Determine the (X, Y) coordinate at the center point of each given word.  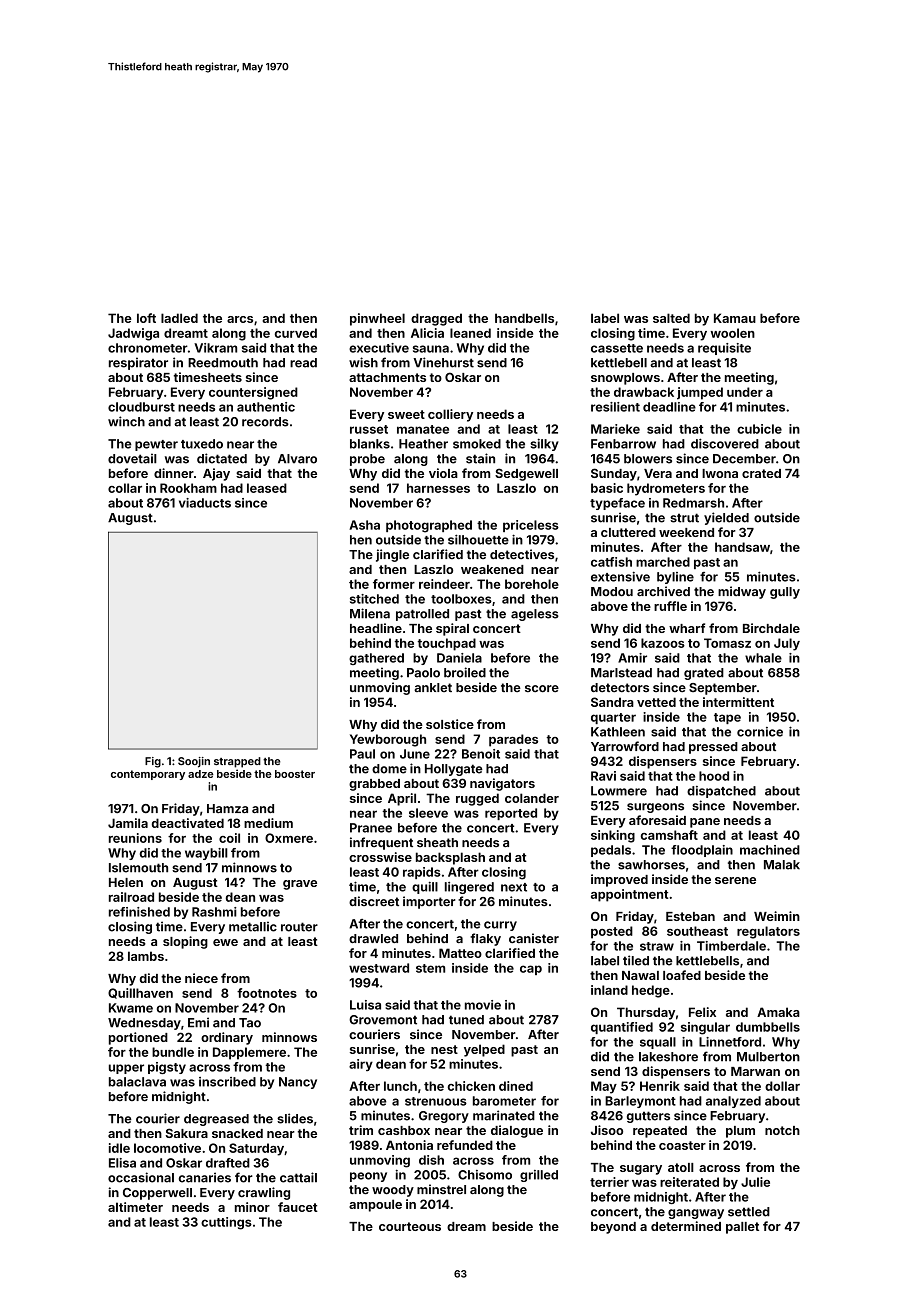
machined (770, 850)
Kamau (735, 318)
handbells (524, 318)
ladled (179, 318)
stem (430, 968)
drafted (228, 1163)
